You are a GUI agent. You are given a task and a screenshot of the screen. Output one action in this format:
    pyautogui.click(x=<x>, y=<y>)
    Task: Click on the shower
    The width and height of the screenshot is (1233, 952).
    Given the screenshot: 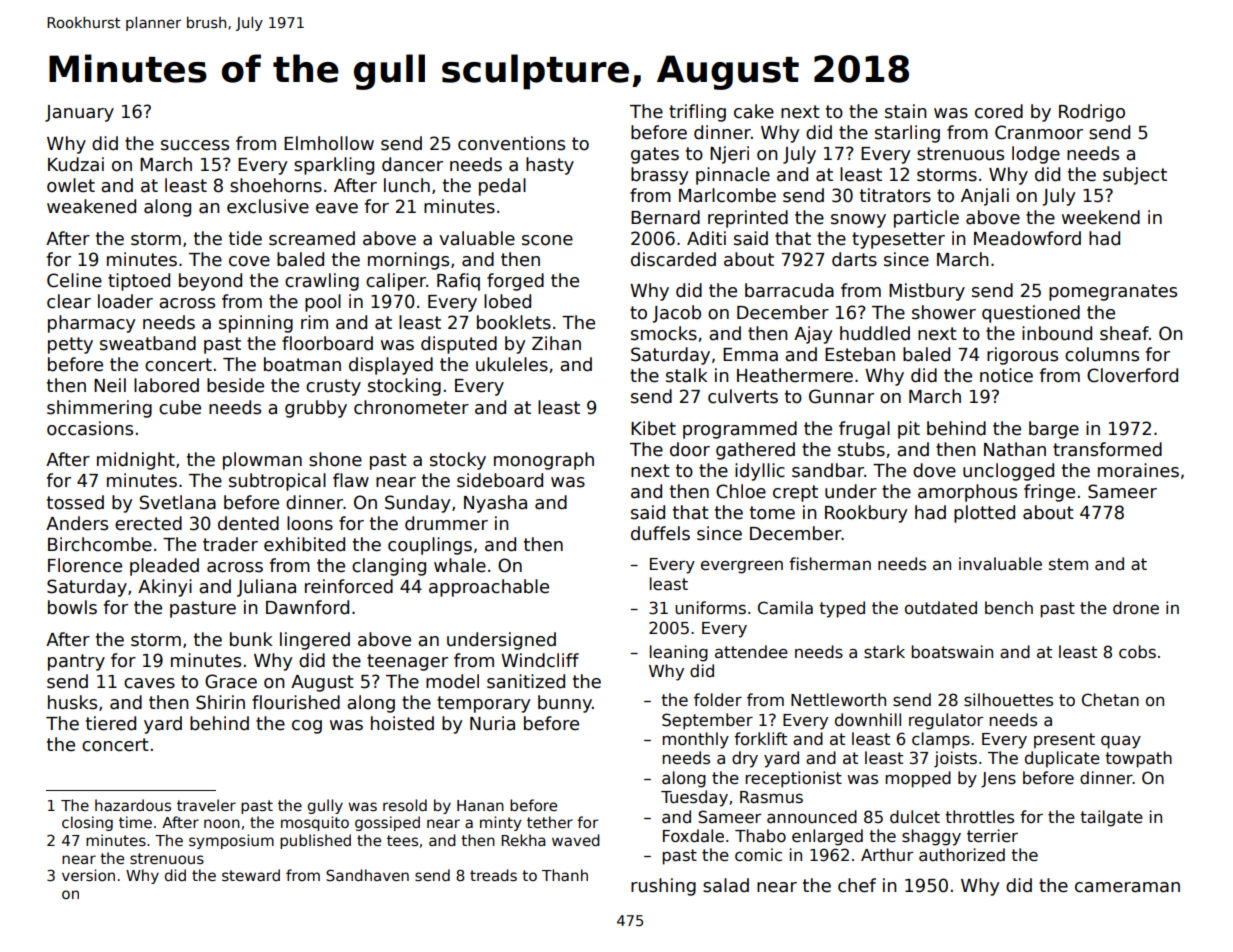 What is the action you would take?
    pyautogui.click(x=944, y=312)
